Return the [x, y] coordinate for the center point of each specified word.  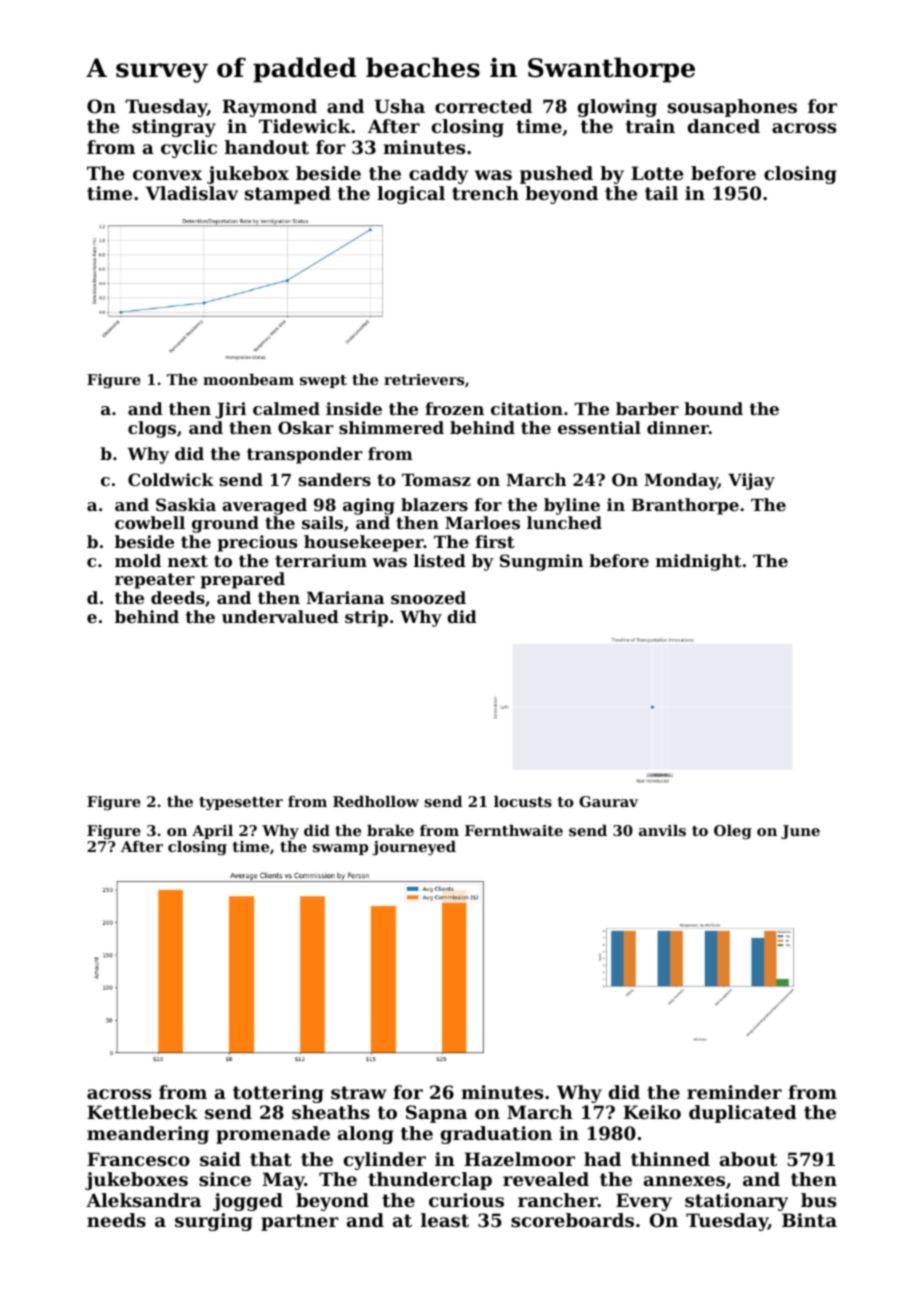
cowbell [150, 522]
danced [724, 126]
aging [369, 506]
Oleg [733, 832]
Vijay [751, 481]
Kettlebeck [142, 1112]
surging [214, 1222]
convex [167, 175]
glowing [617, 108]
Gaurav [608, 801]
